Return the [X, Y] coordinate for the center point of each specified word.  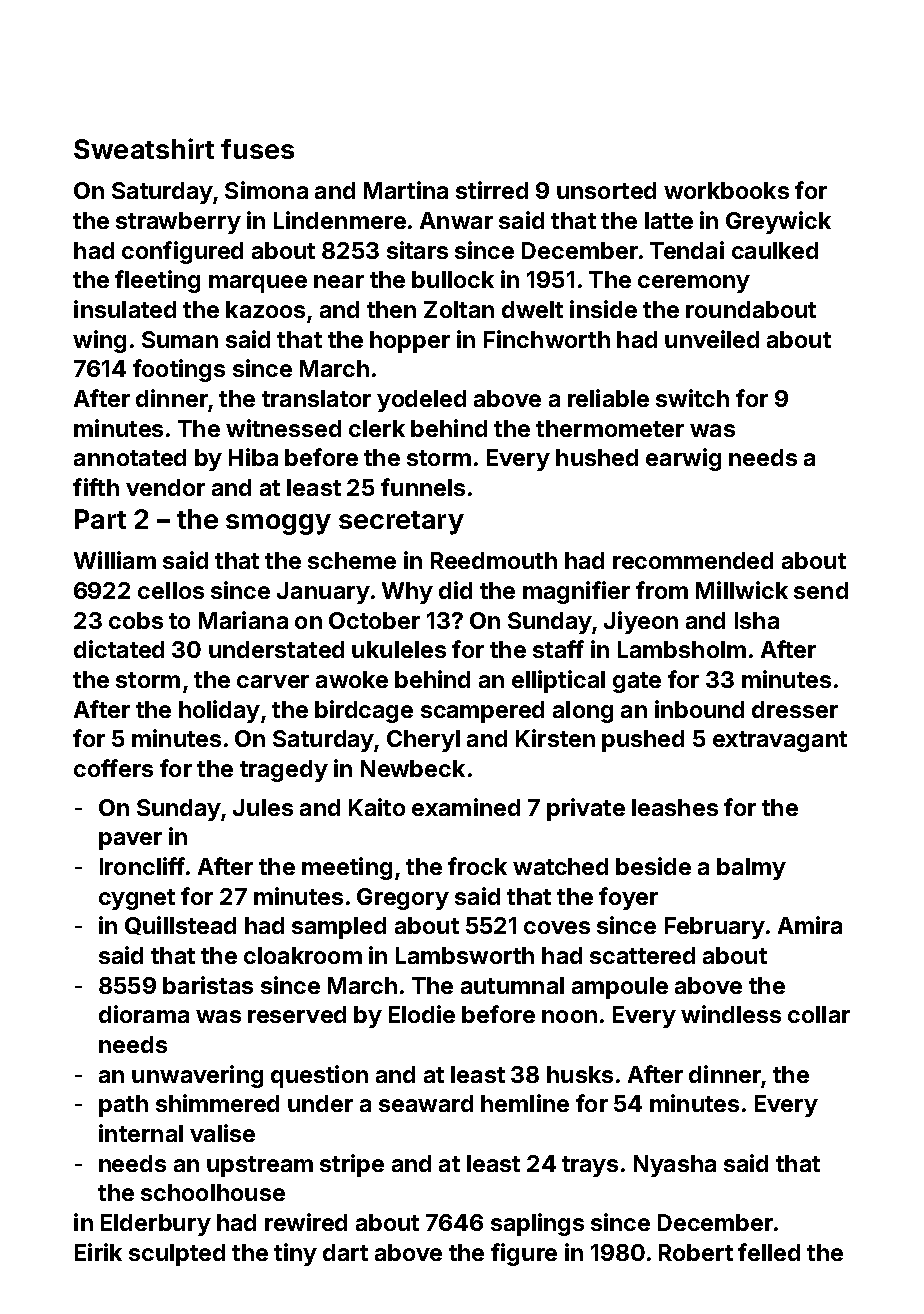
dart [345, 1252]
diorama [144, 1014]
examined [466, 807]
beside [653, 866]
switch [692, 398]
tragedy [284, 771]
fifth [96, 487]
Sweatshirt [144, 148]
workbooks [726, 190]
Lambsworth [465, 955]
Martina [406, 190]
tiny [295, 1254]
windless [731, 1014]
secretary [401, 523]
